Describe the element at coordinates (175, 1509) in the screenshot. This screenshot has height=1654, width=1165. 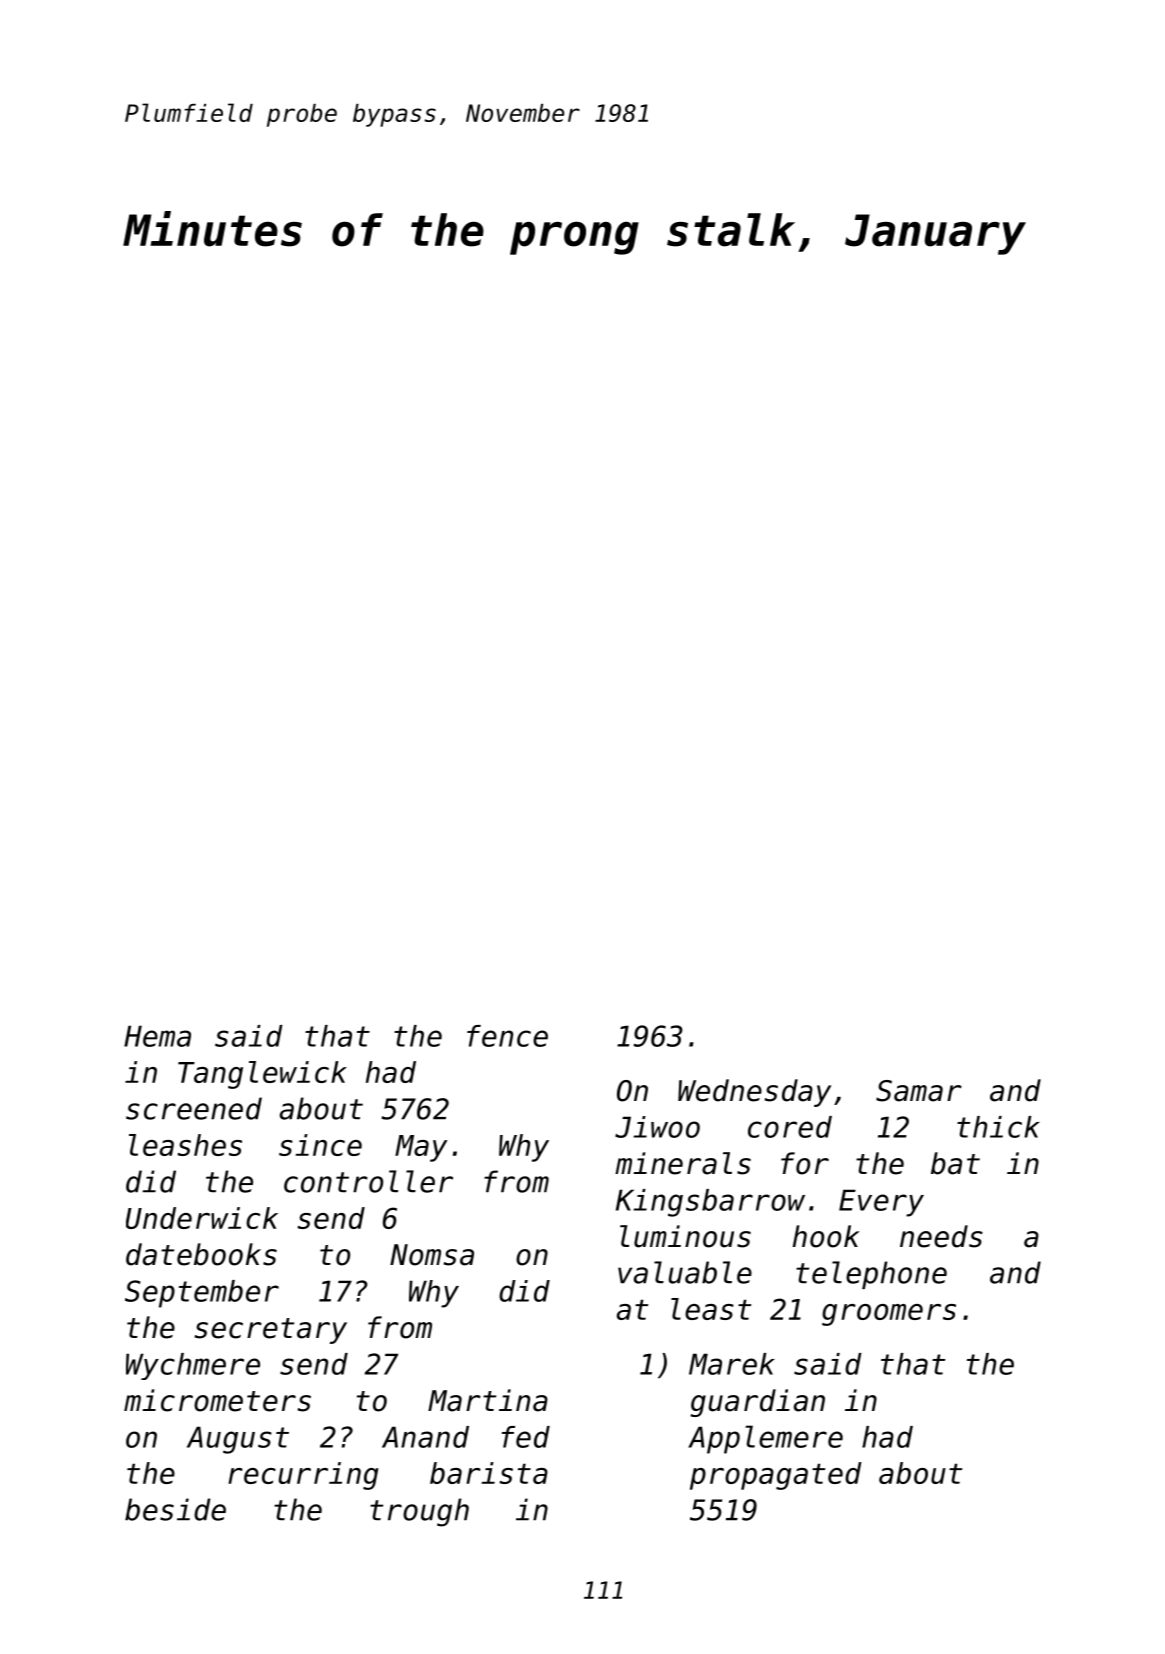
I see `beside` at that location.
